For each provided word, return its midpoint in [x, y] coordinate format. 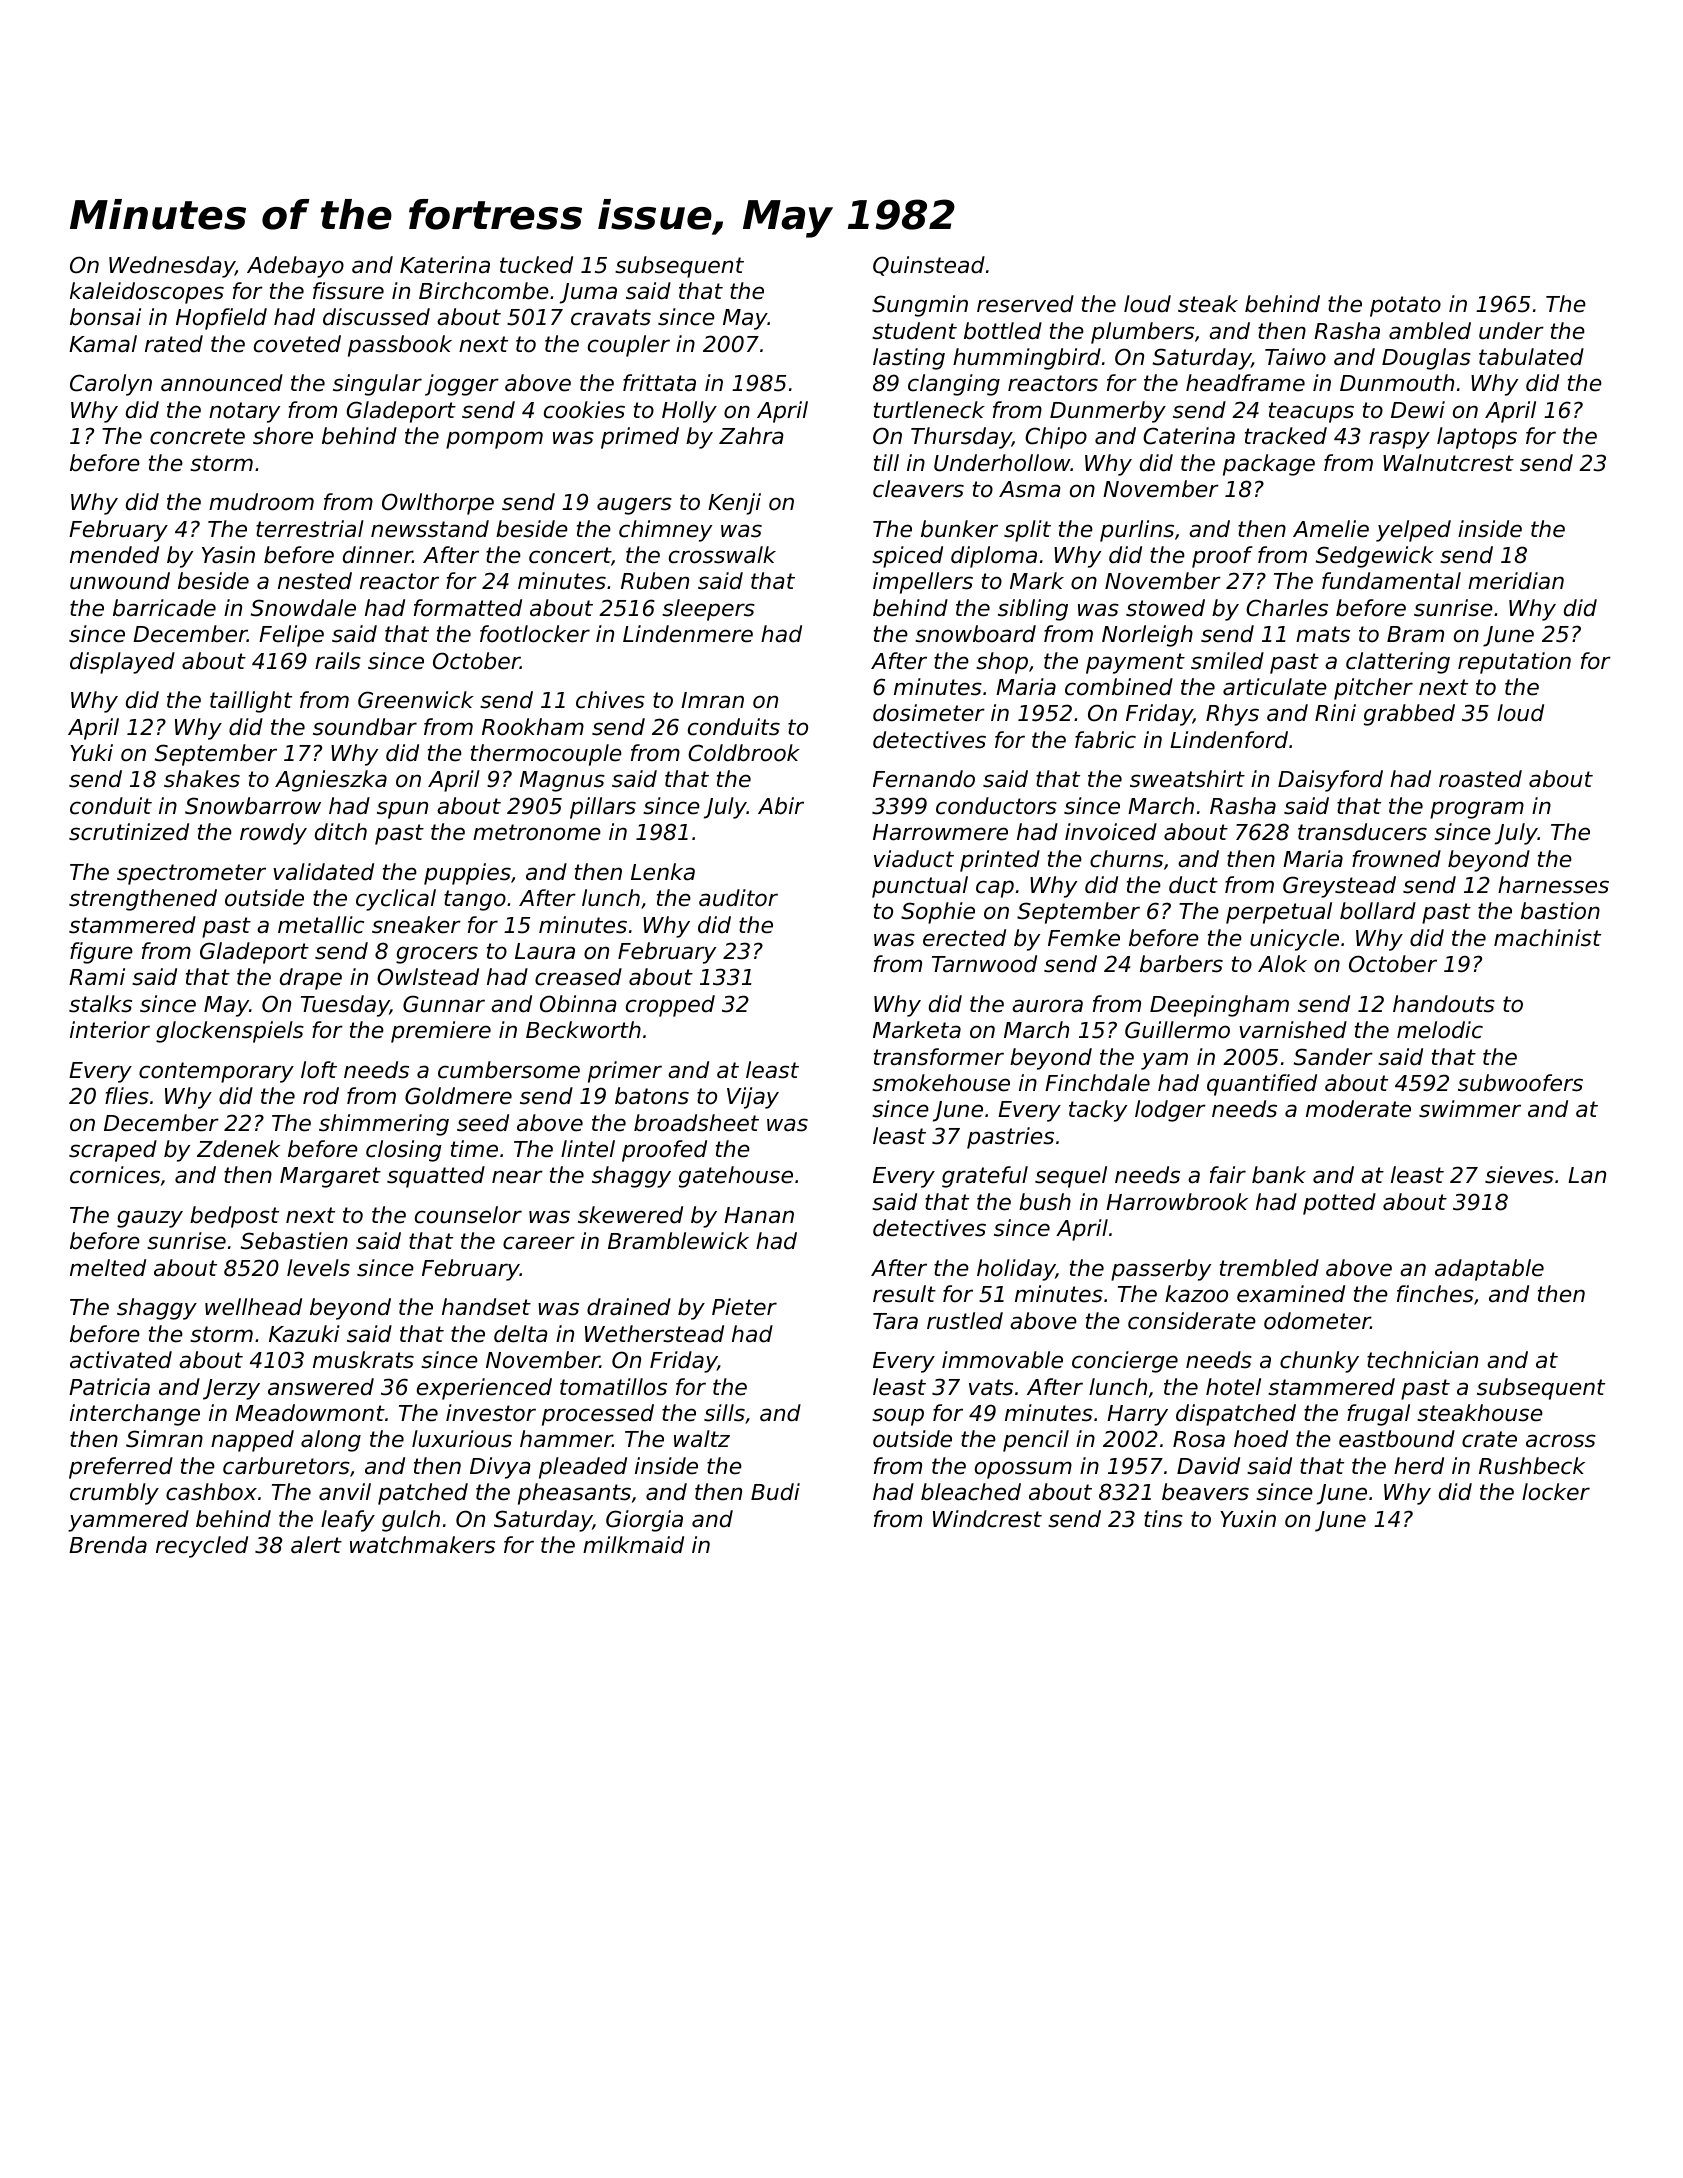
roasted [1480, 779]
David [1208, 1466]
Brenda [108, 1545]
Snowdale [303, 608]
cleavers [918, 489]
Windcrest [987, 1519]
